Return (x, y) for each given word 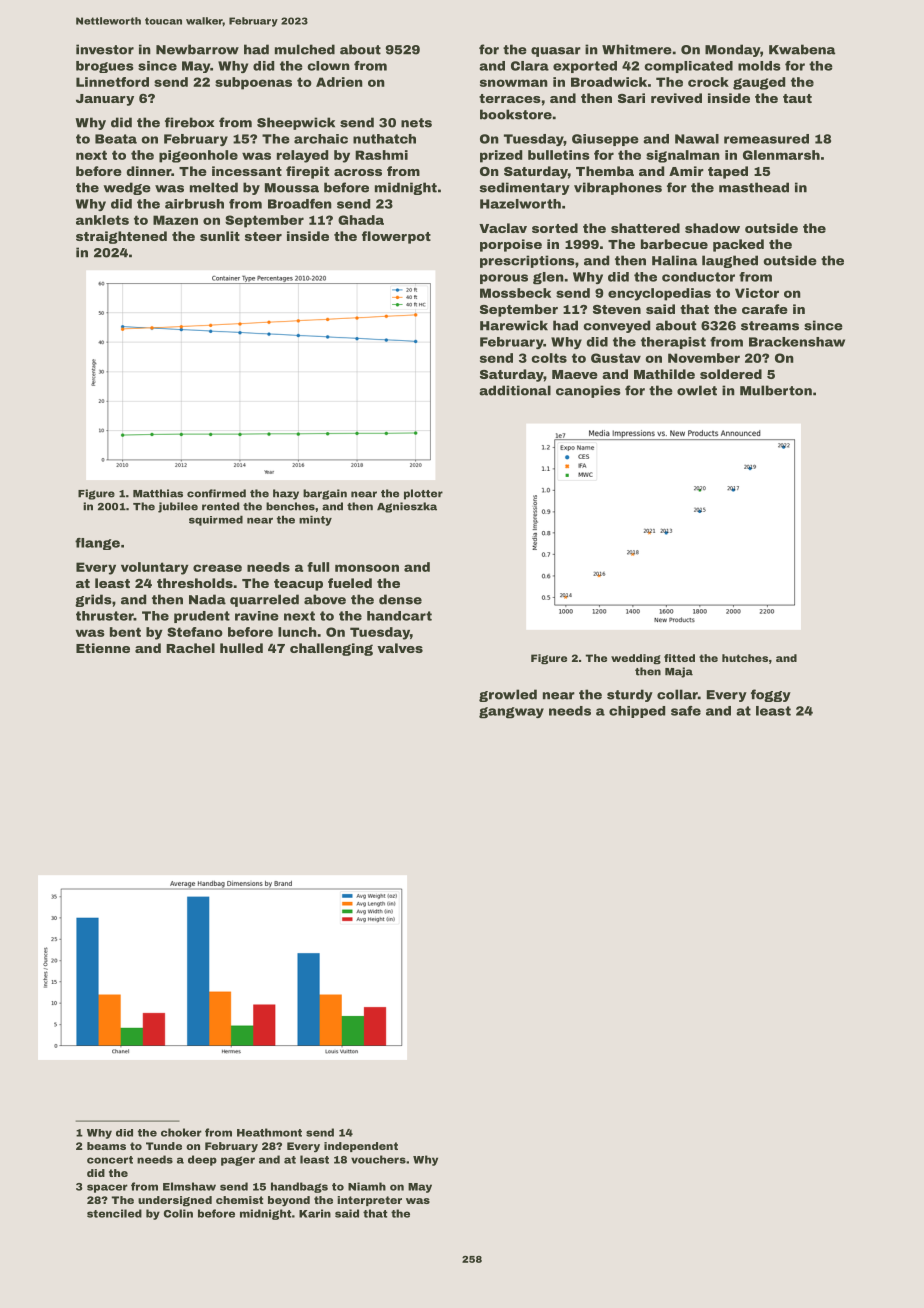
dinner (148, 171)
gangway (511, 713)
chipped (637, 712)
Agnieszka (407, 507)
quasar (556, 52)
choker (181, 1132)
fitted (679, 658)
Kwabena (802, 49)
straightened (121, 237)
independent (361, 1147)
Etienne (103, 648)
